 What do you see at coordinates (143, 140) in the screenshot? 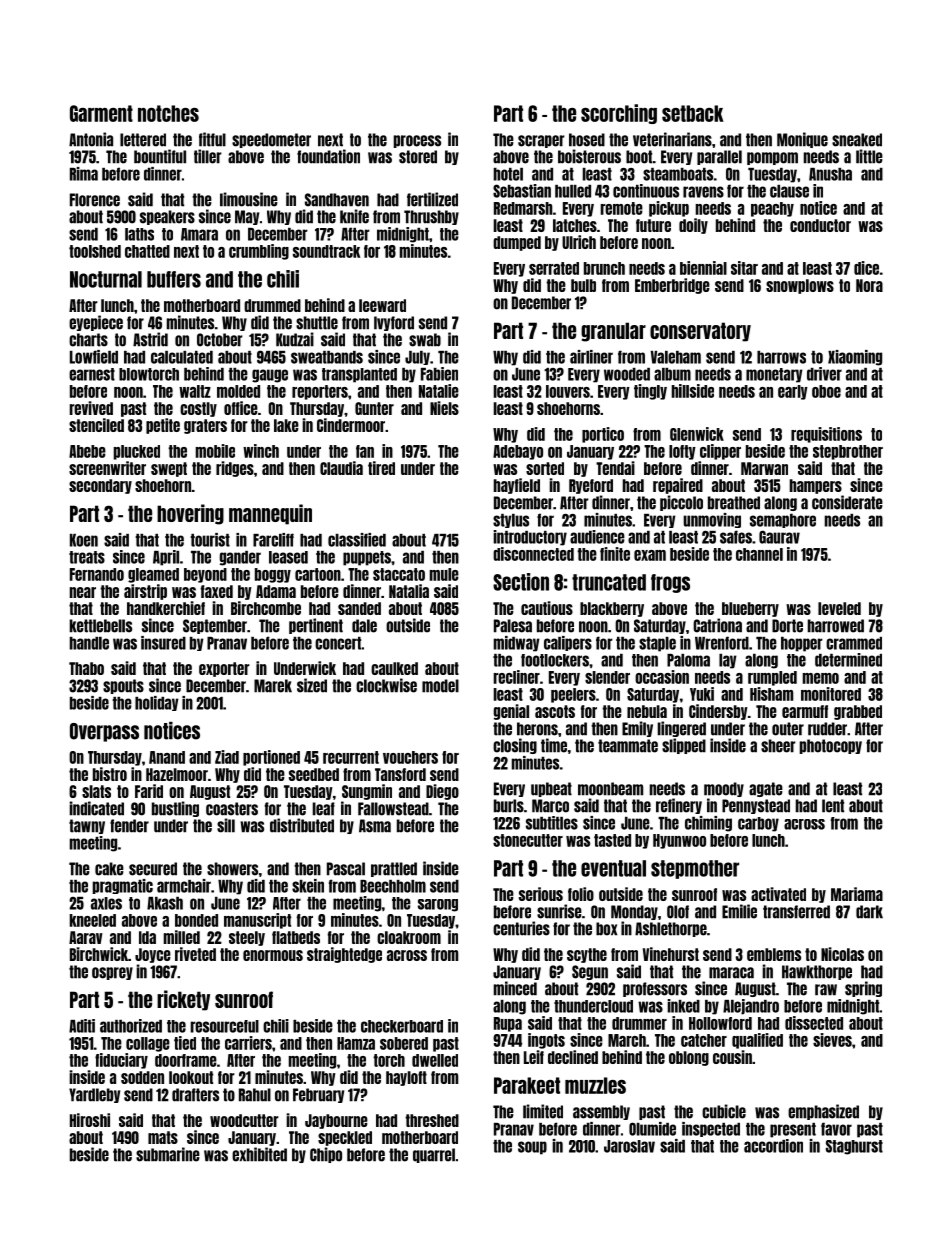
I see `lettered` at bounding box center [143, 140].
